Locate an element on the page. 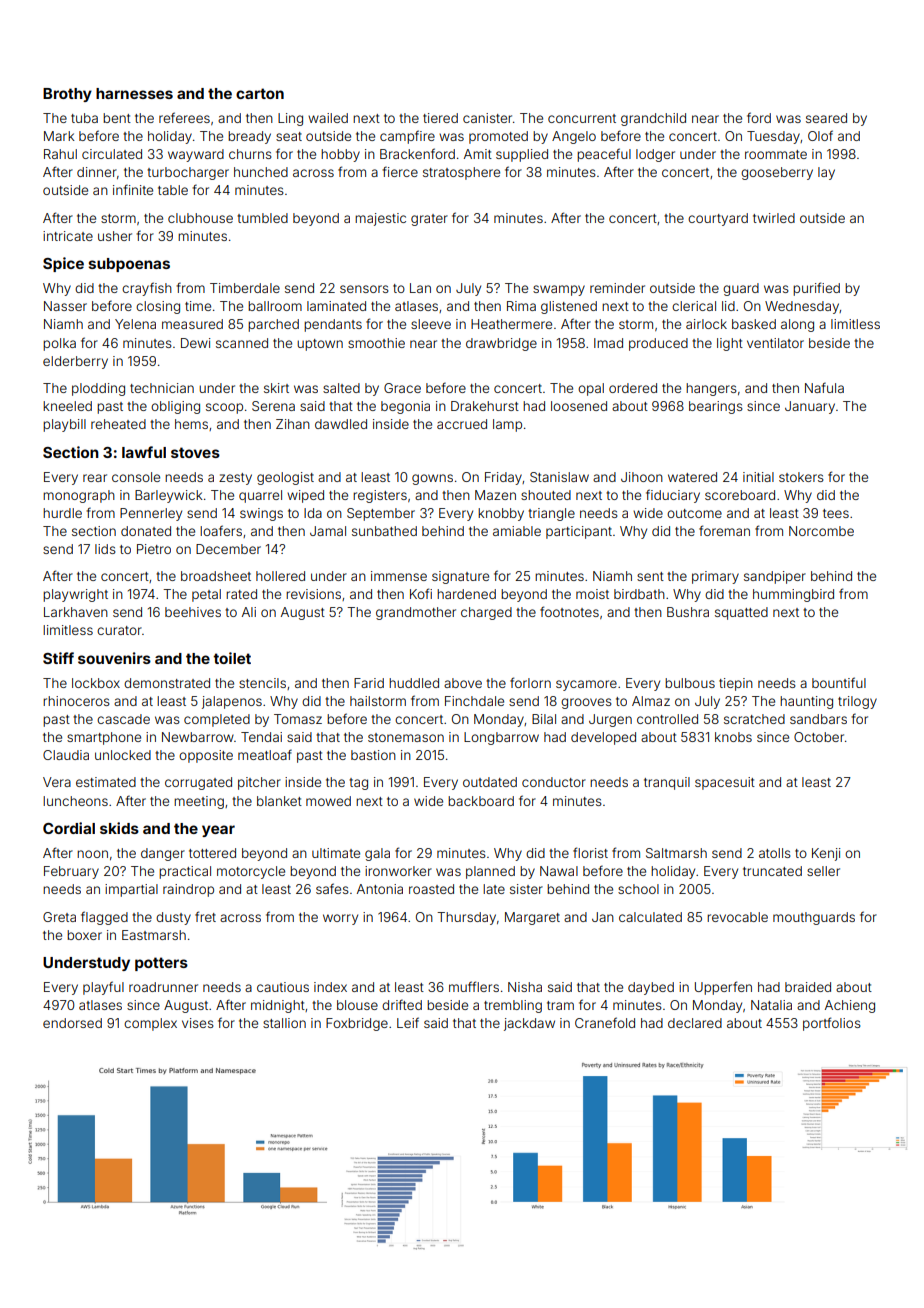 The image size is (924, 1308). souvenirs is located at coordinates (114, 658).
